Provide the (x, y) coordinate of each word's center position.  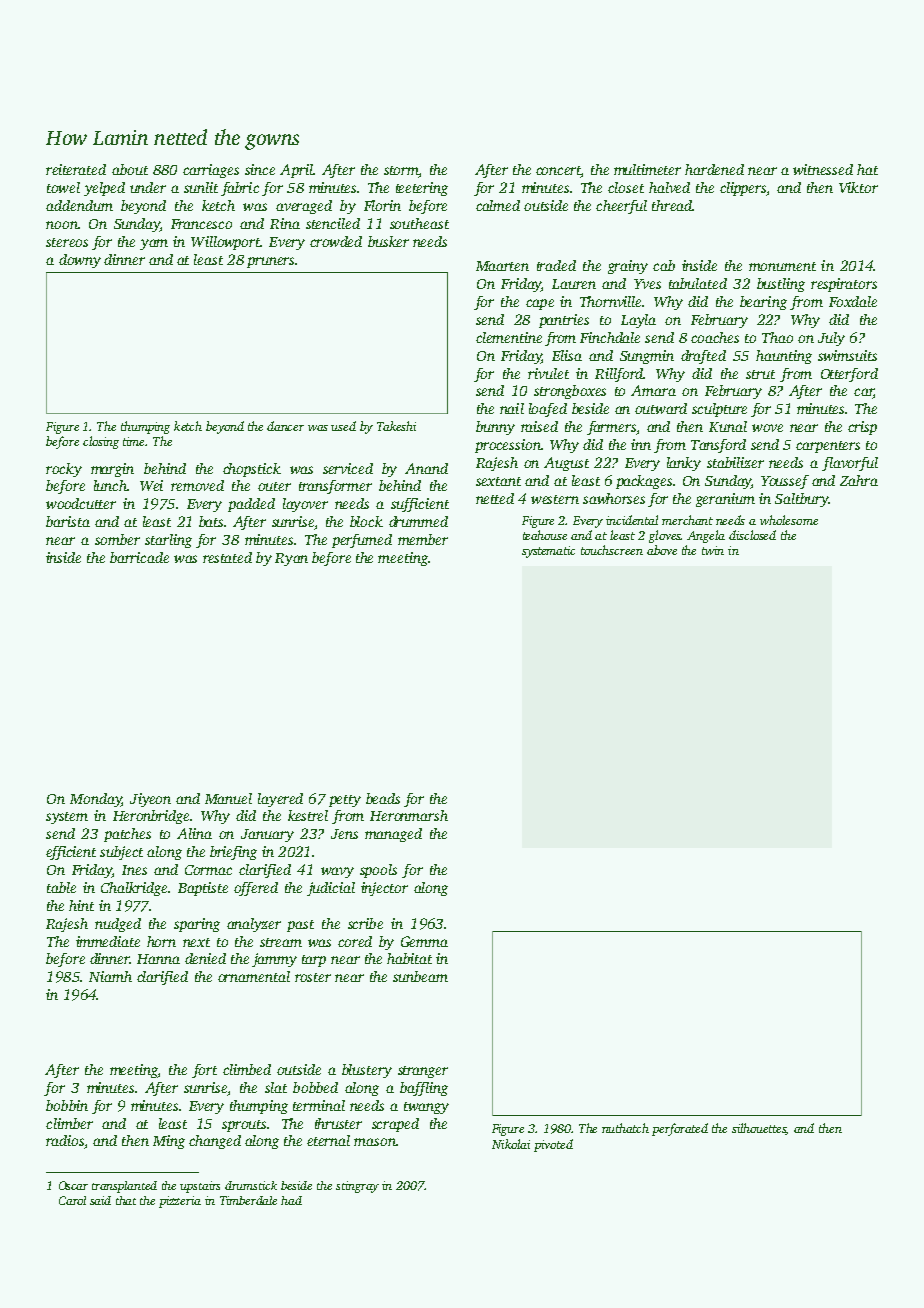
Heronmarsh (409, 815)
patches (127, 835)
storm (401, 172)
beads (383, 798)
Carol (72, 1200)
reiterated (76, 169)
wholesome (789, 520)
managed (393, 835)
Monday (95, 800)
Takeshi (396, 426)
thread (672, 205)
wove (767, 428)
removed (197, 485)
